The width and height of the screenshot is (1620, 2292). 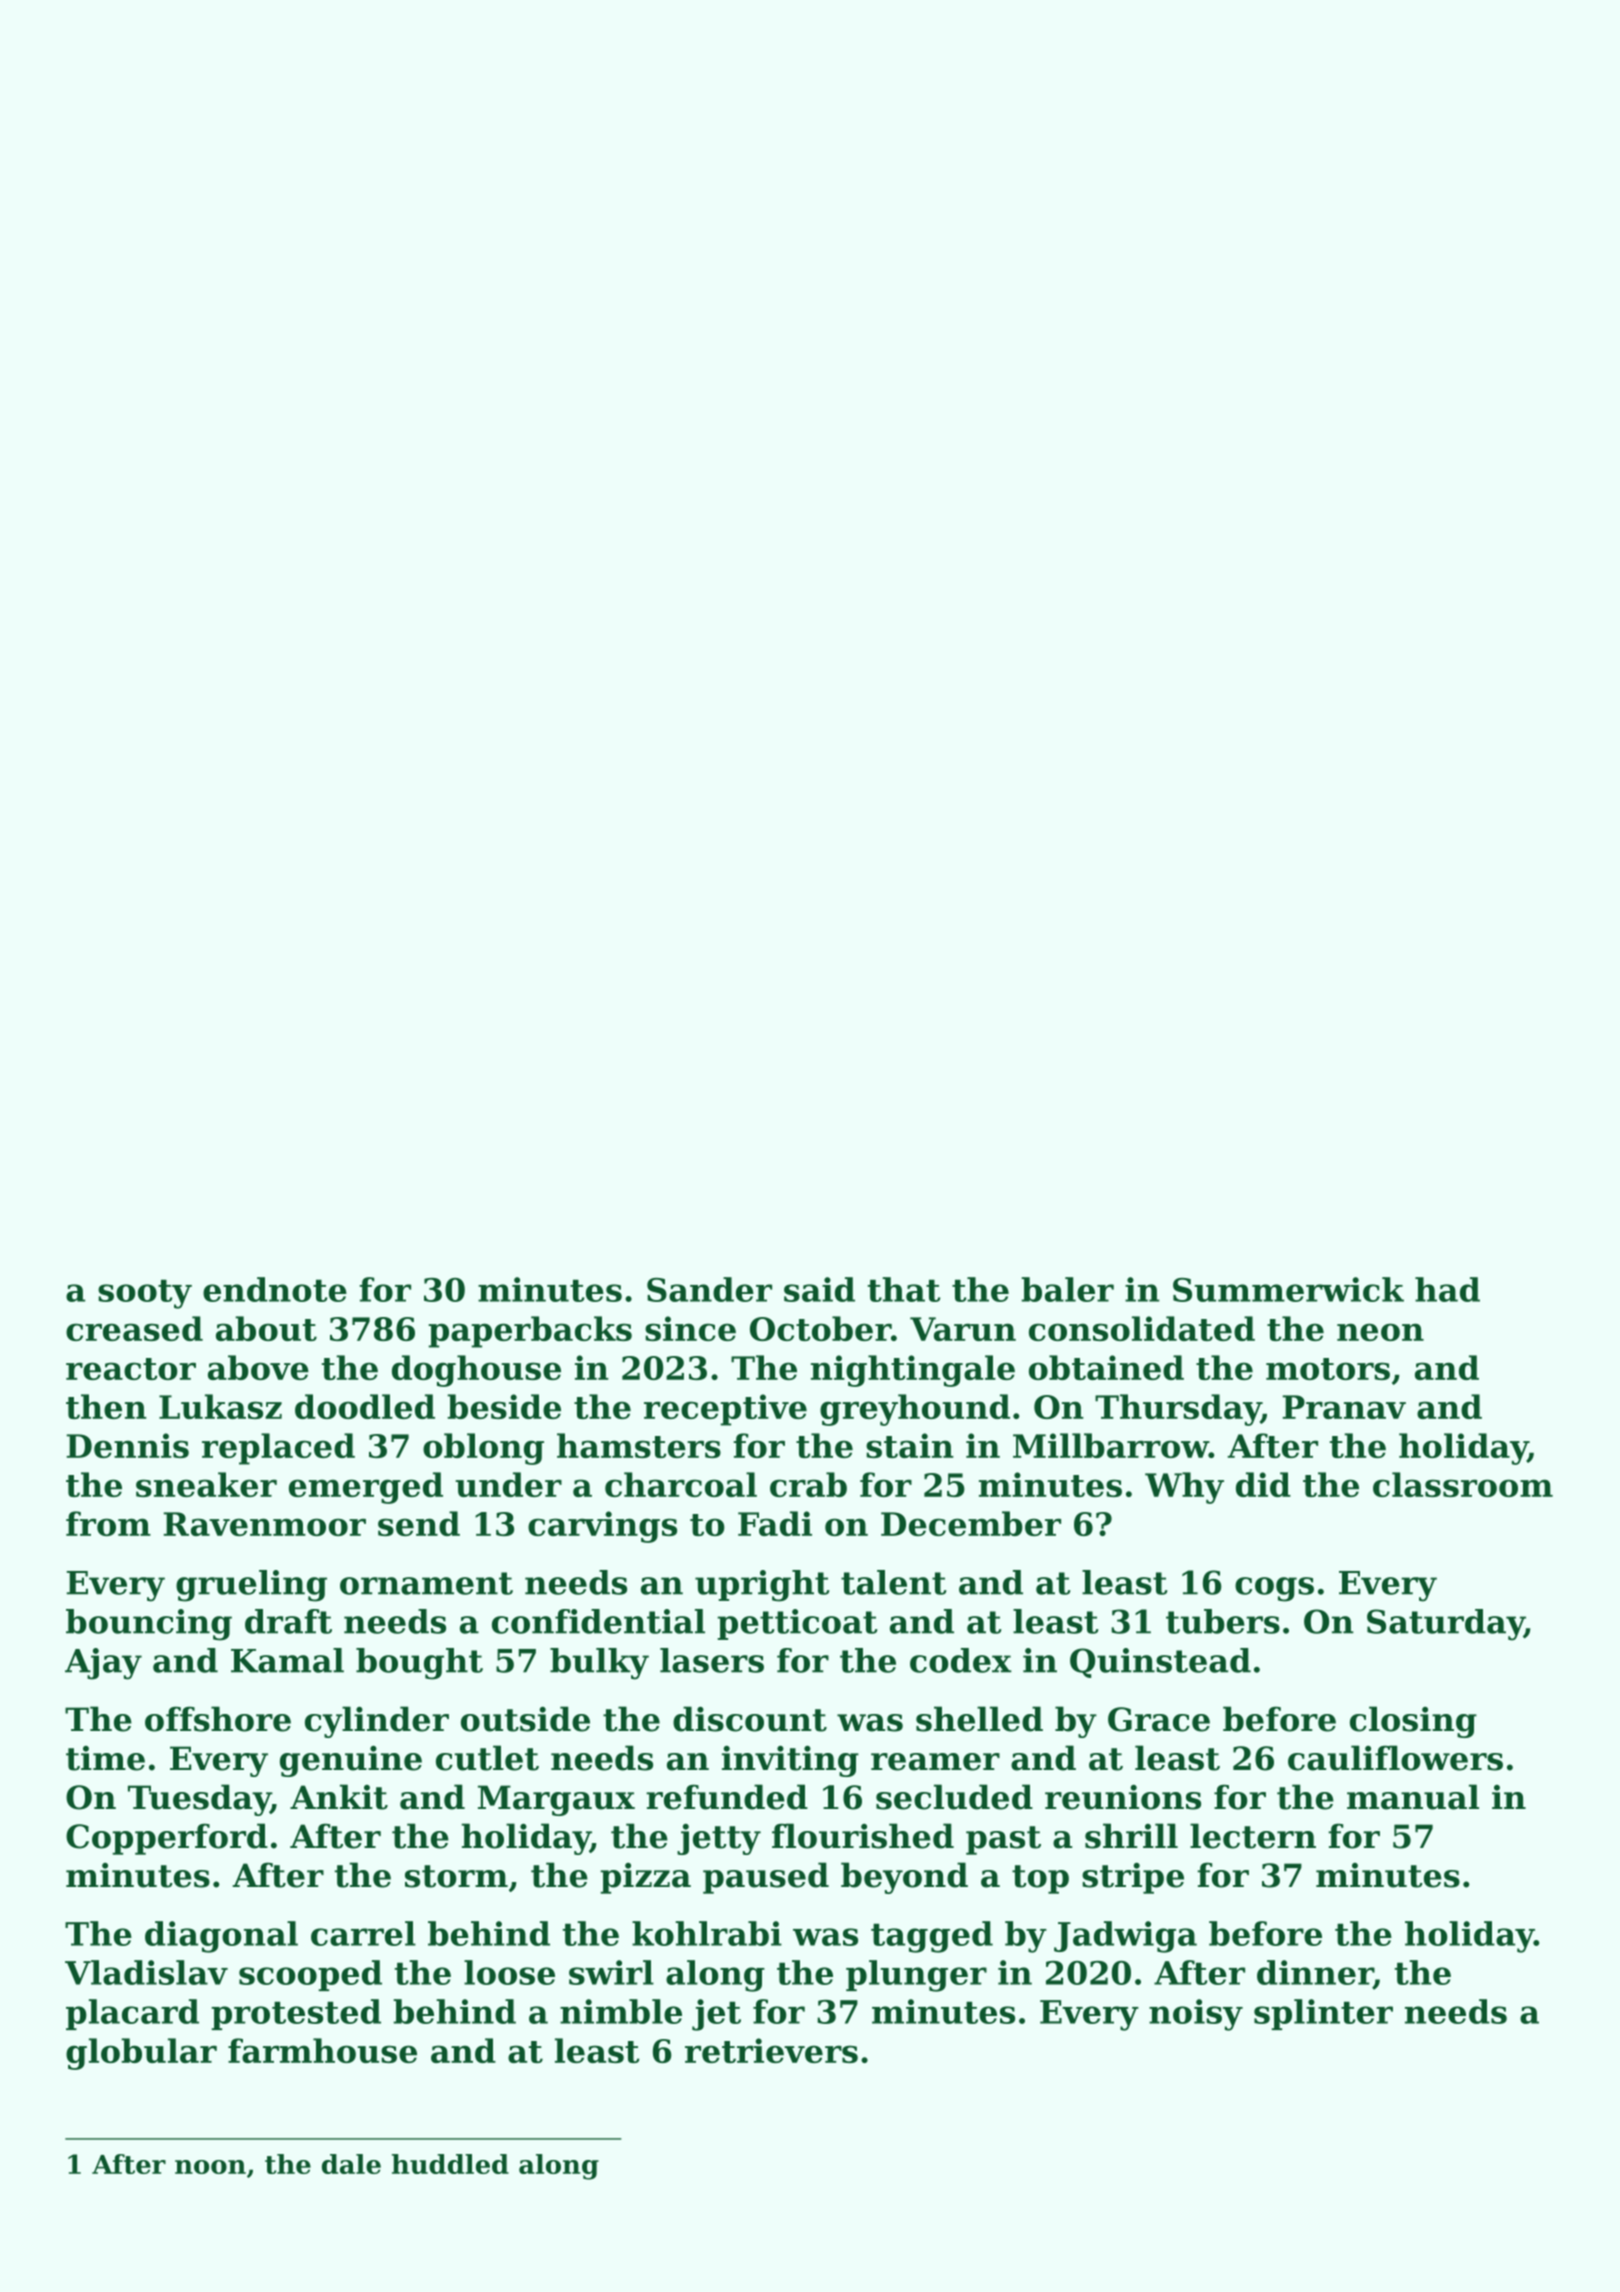 What do you see at coordinates (146, 1972) in the screenshot?
I see `Vladislav` at bounding box center [146, 1972].
